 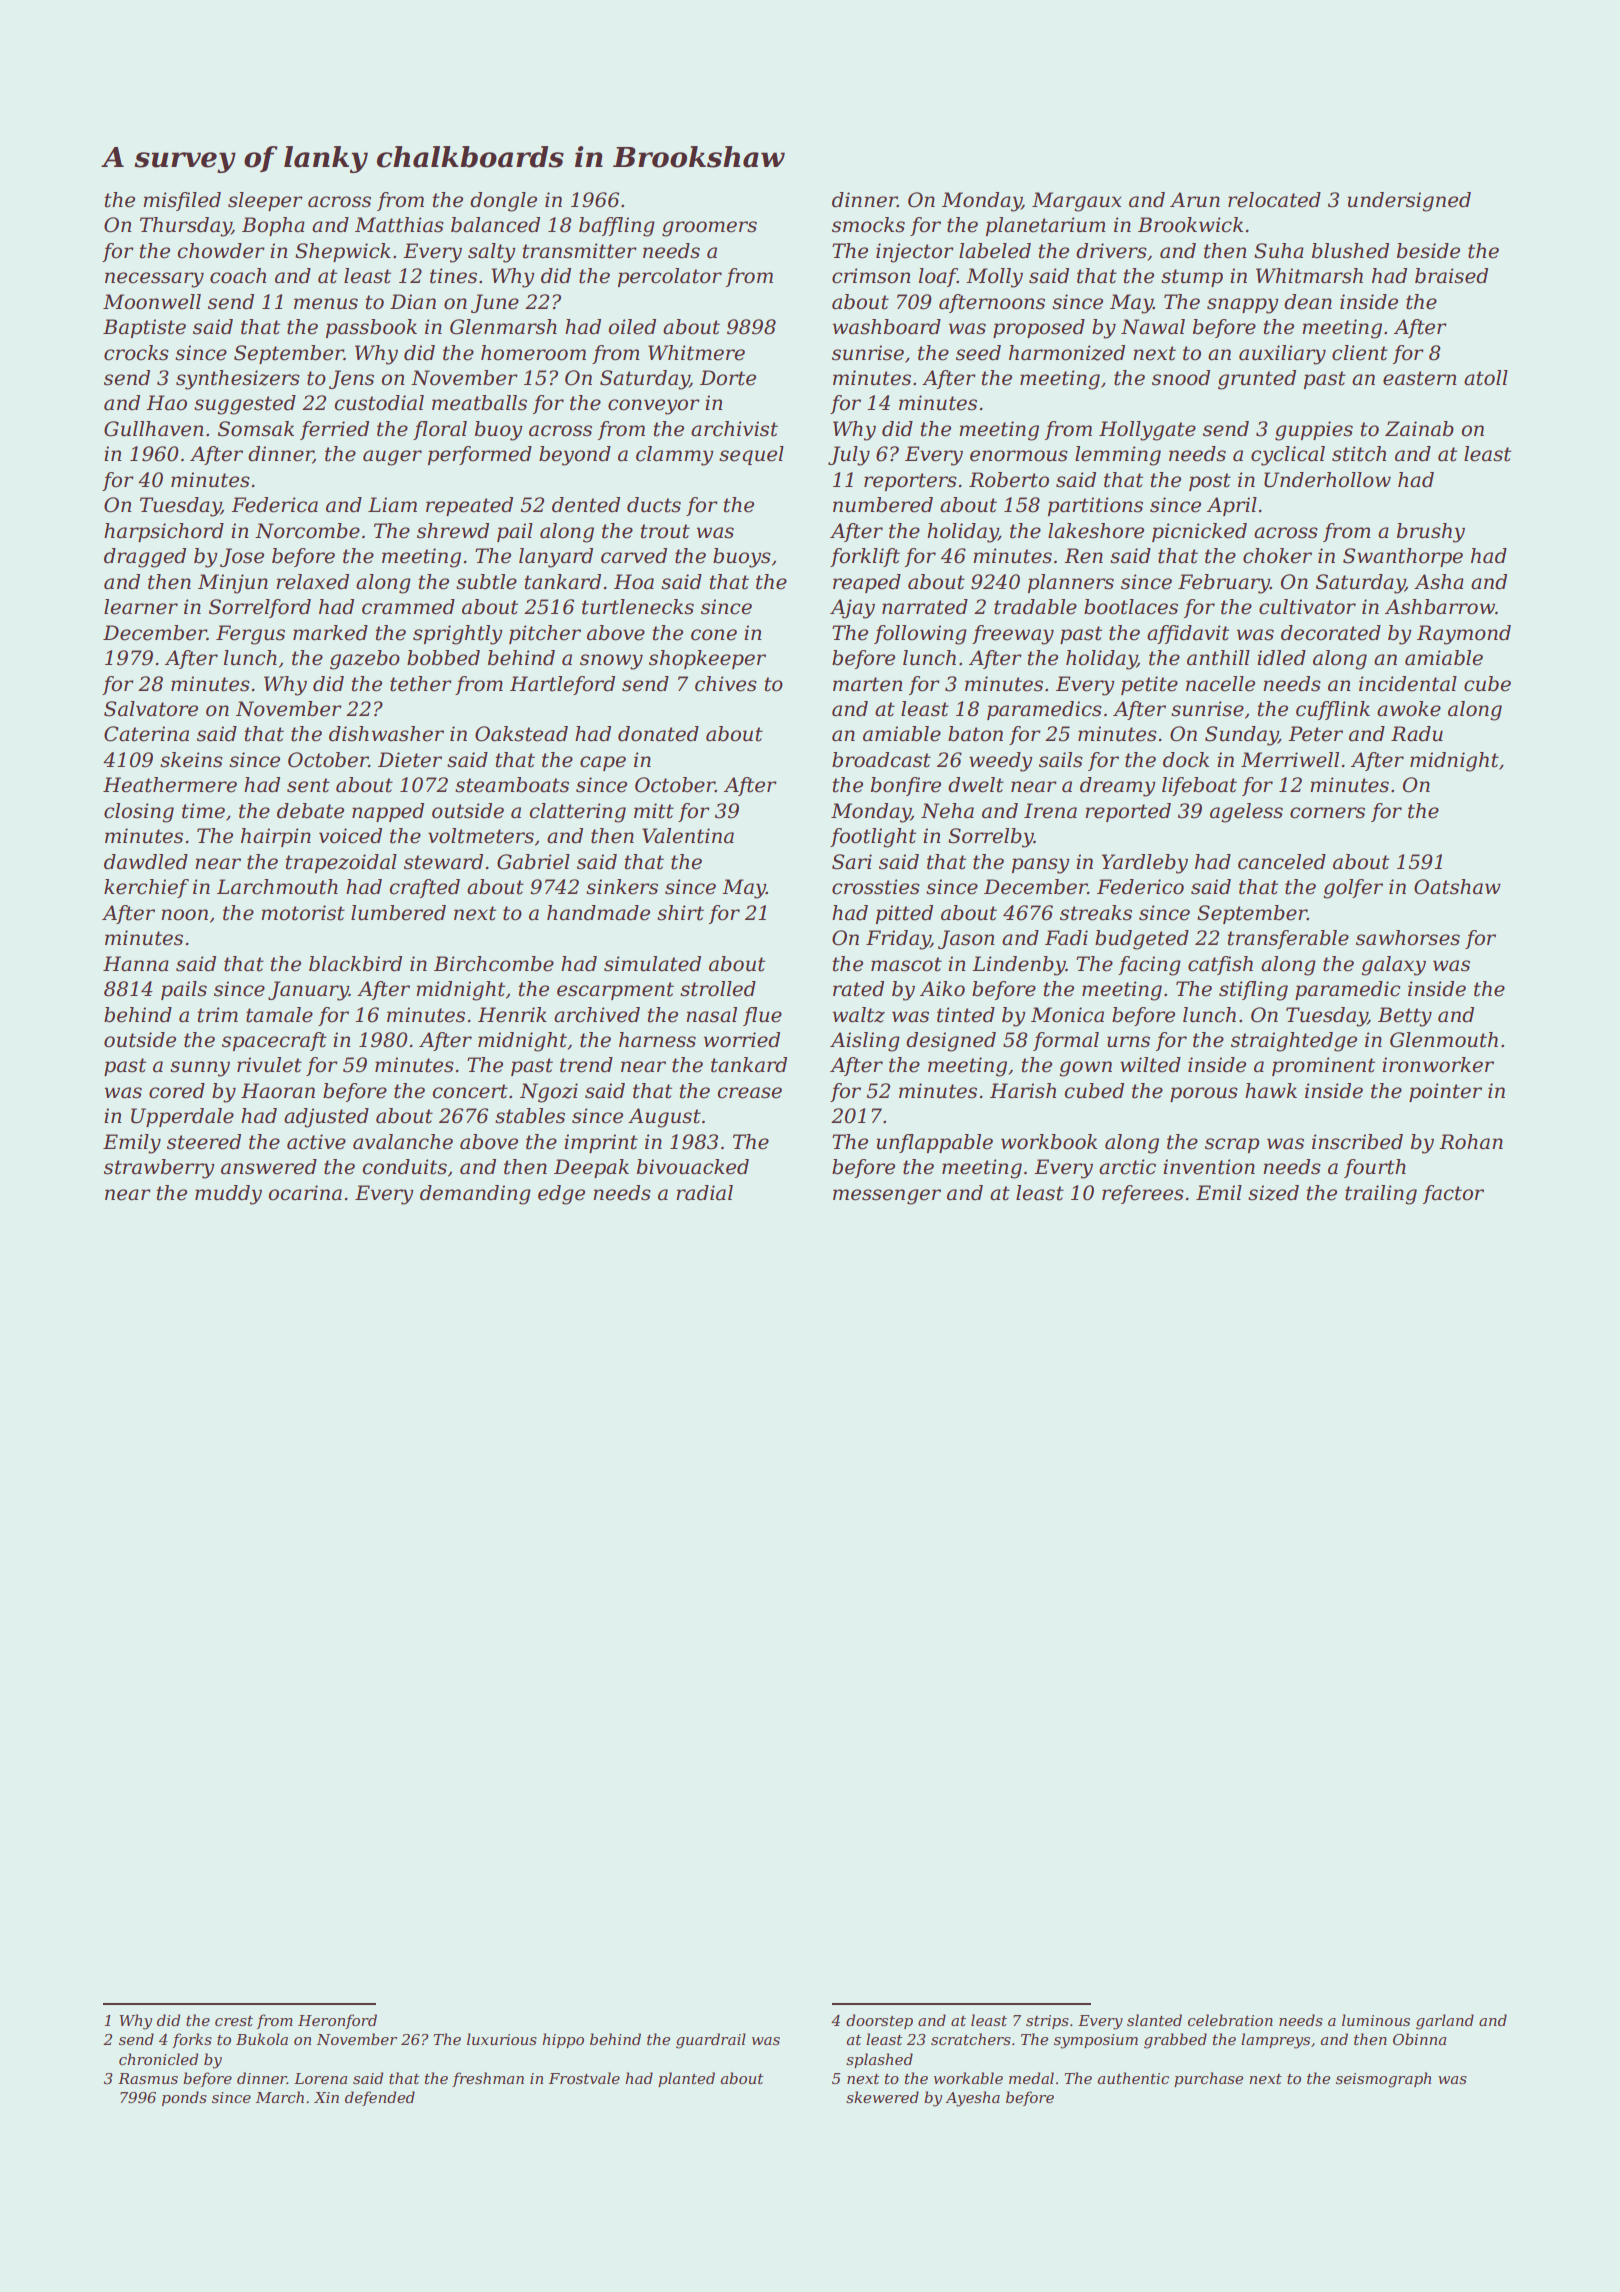 What do you see at coordinates (1453, 1194) in the screenshot?
I see `factor` at bounding box center [1453, 1194].
